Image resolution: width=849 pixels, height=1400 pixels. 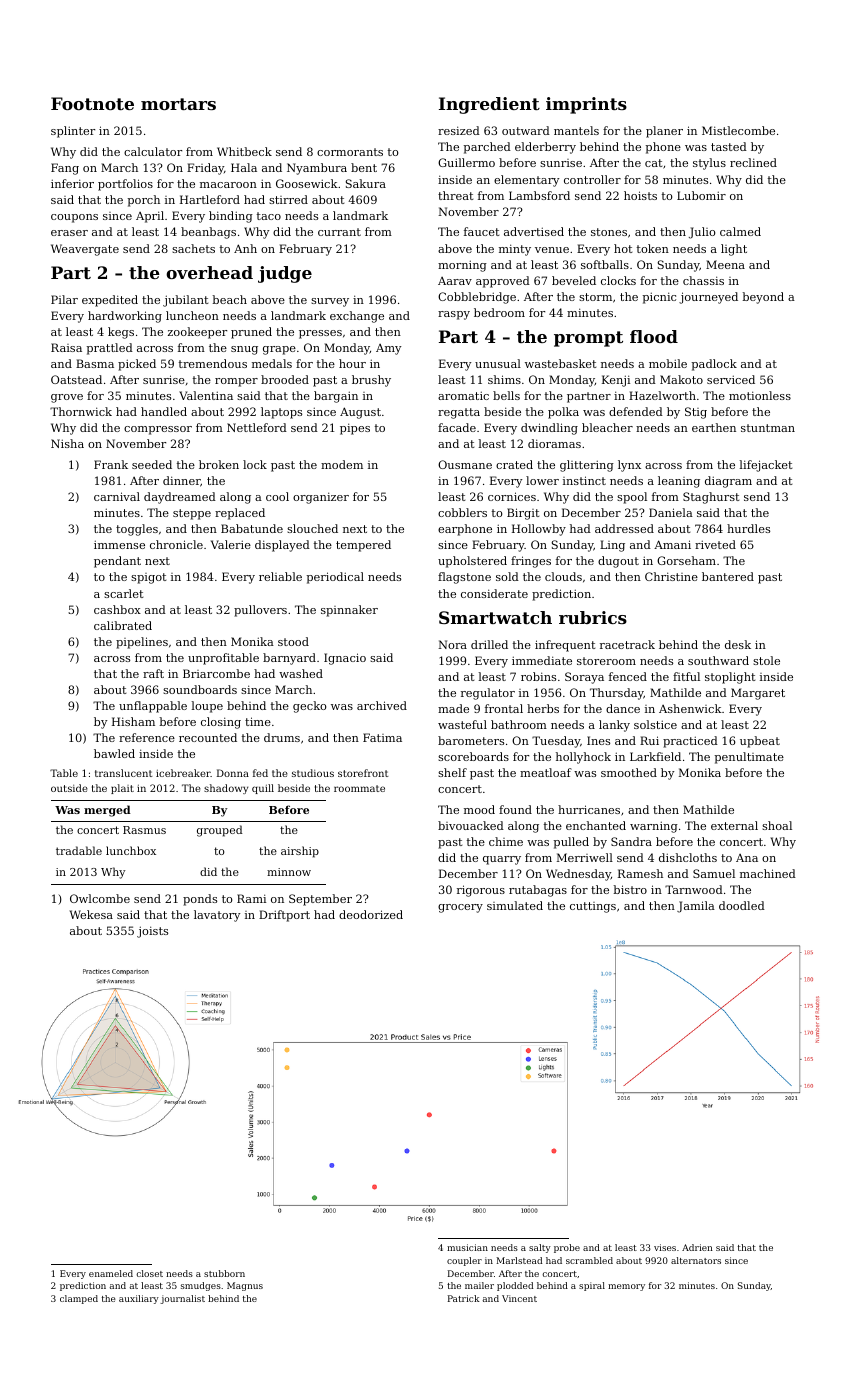 What do you see at coordinates (185, 301) in the image?
I see `jubilant` at bounding box center [185, 301].
